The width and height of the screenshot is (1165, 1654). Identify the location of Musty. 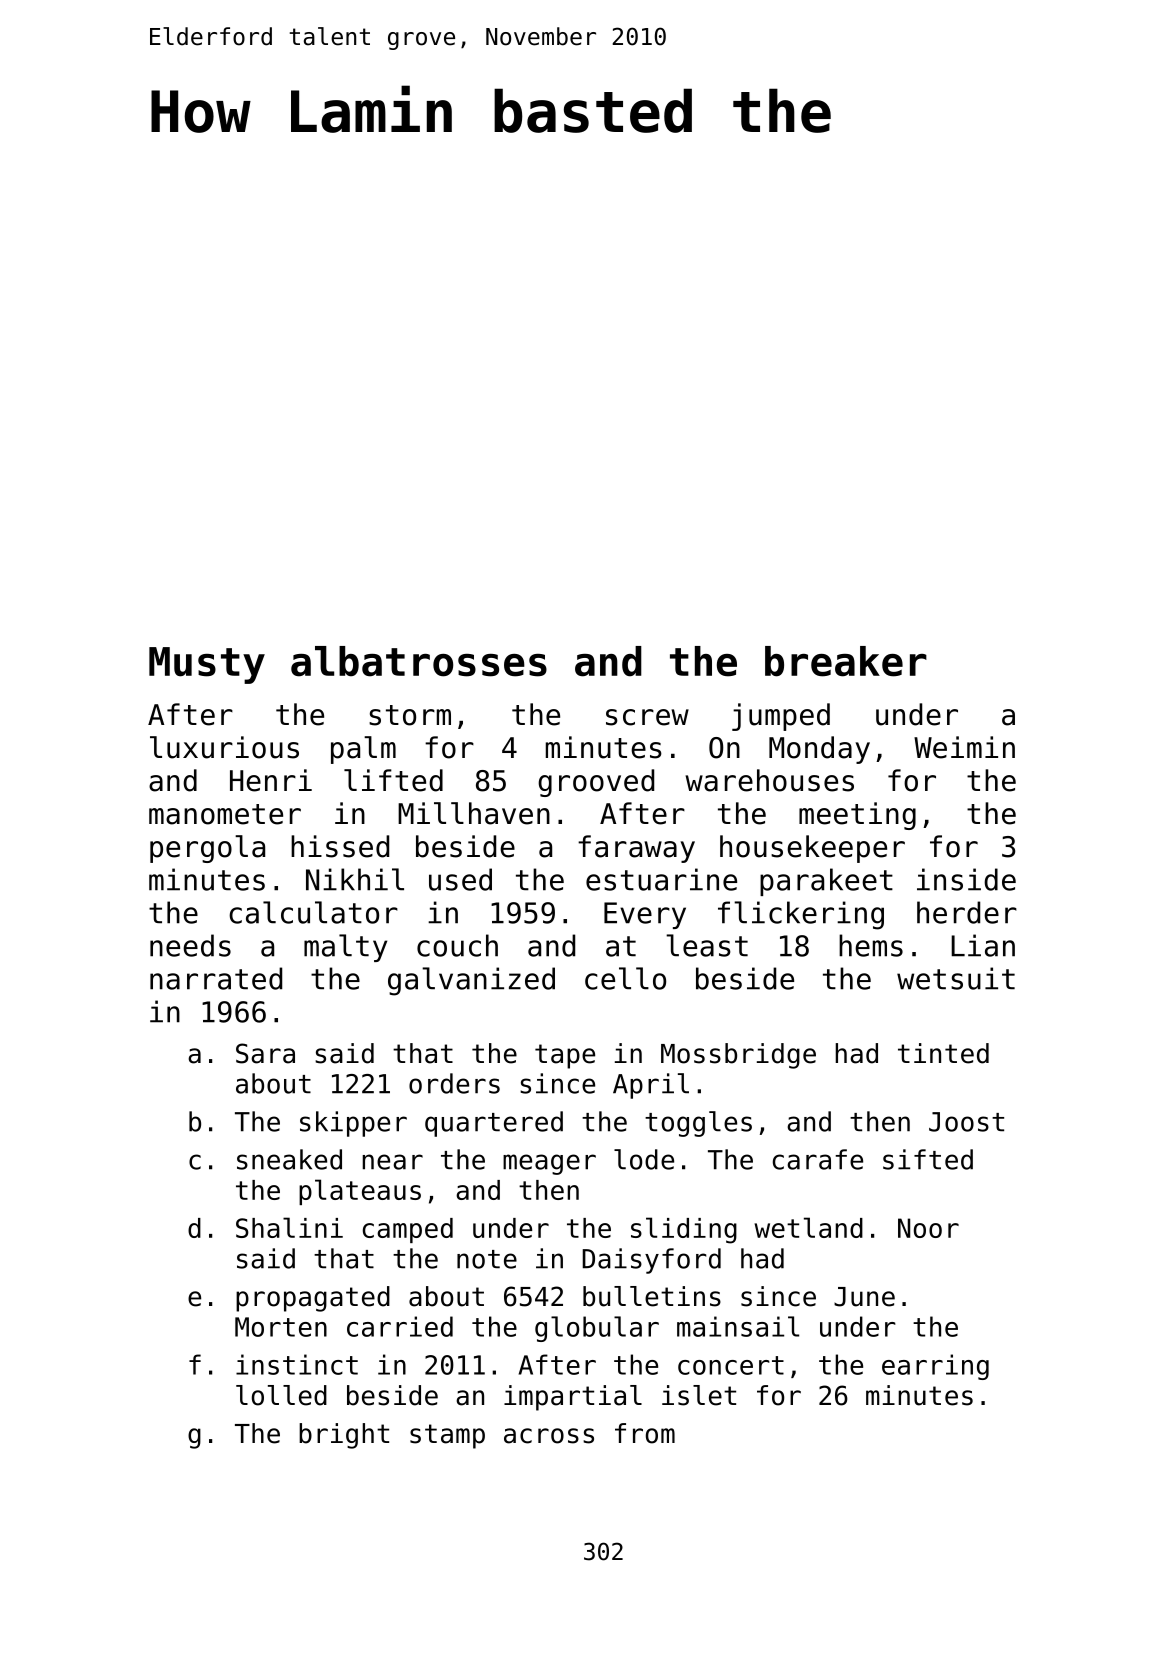
(207, 665).
